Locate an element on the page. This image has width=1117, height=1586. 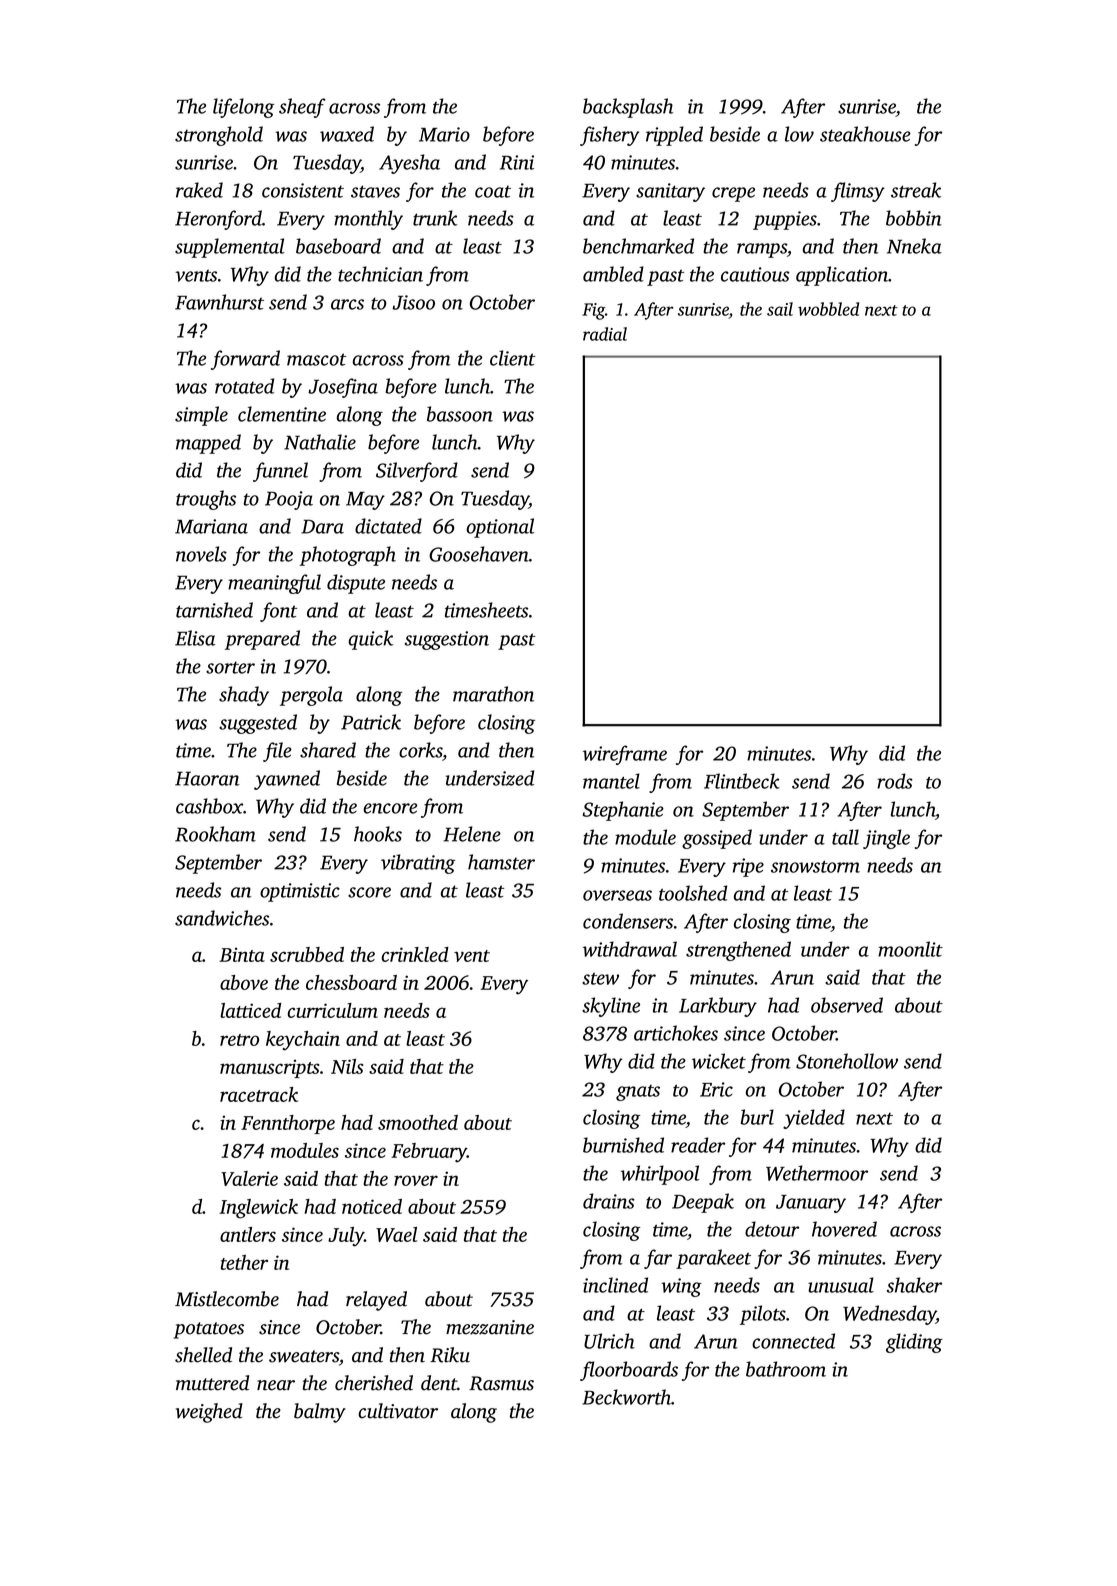
mascot is located at coordinates (316, 359).
